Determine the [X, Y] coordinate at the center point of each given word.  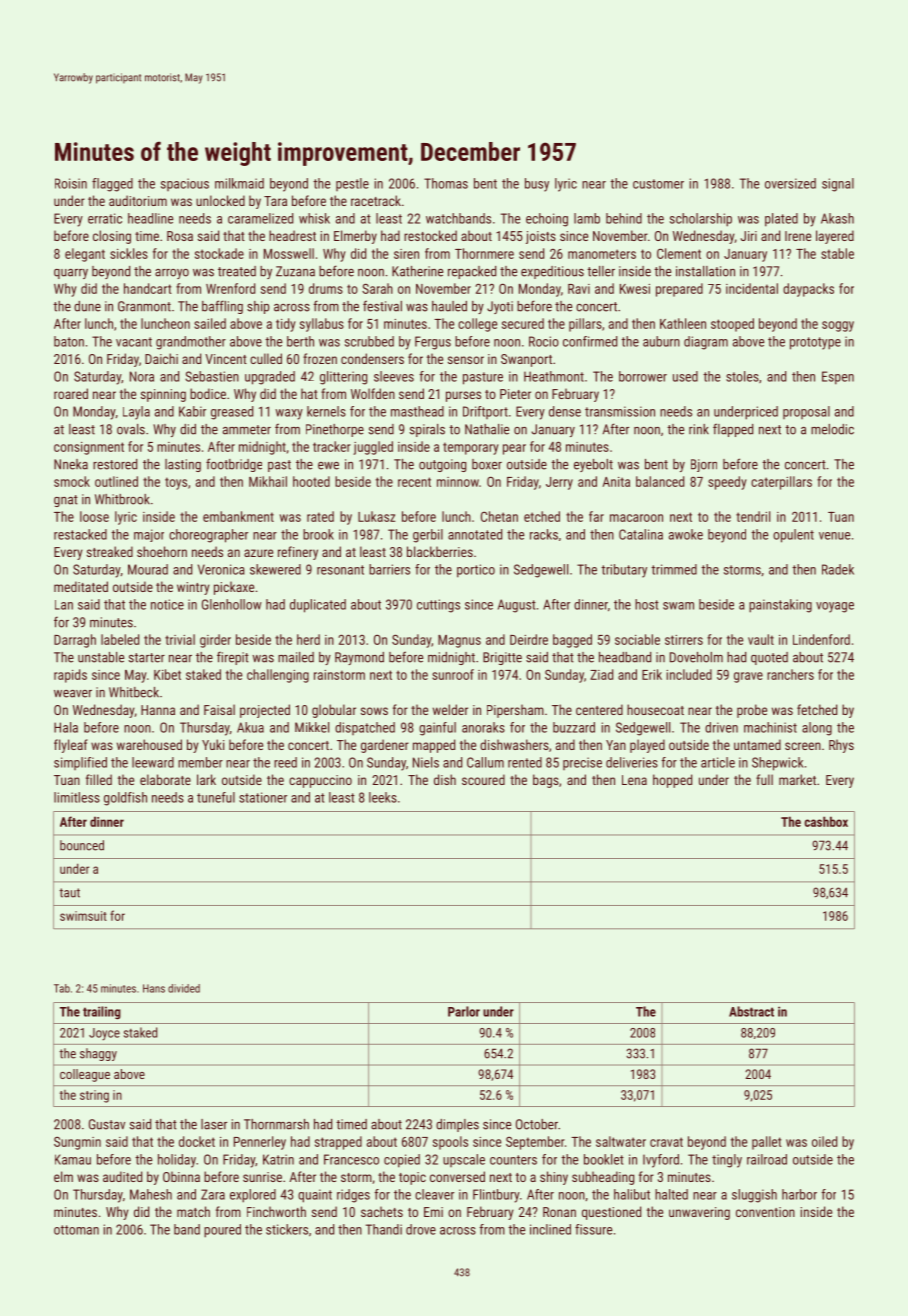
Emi [433, 1212]
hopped [672, 781]
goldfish [125, 799]
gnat [66, 501]
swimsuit [83, 916]
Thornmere [484, 253]
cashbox [826, 821]
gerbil [428, 536]
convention [765, 1212]
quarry [71, 274]
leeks [383, 797]
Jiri [749, 236]
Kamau [73, 1159]
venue [834, 536]
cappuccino [320, 781]
